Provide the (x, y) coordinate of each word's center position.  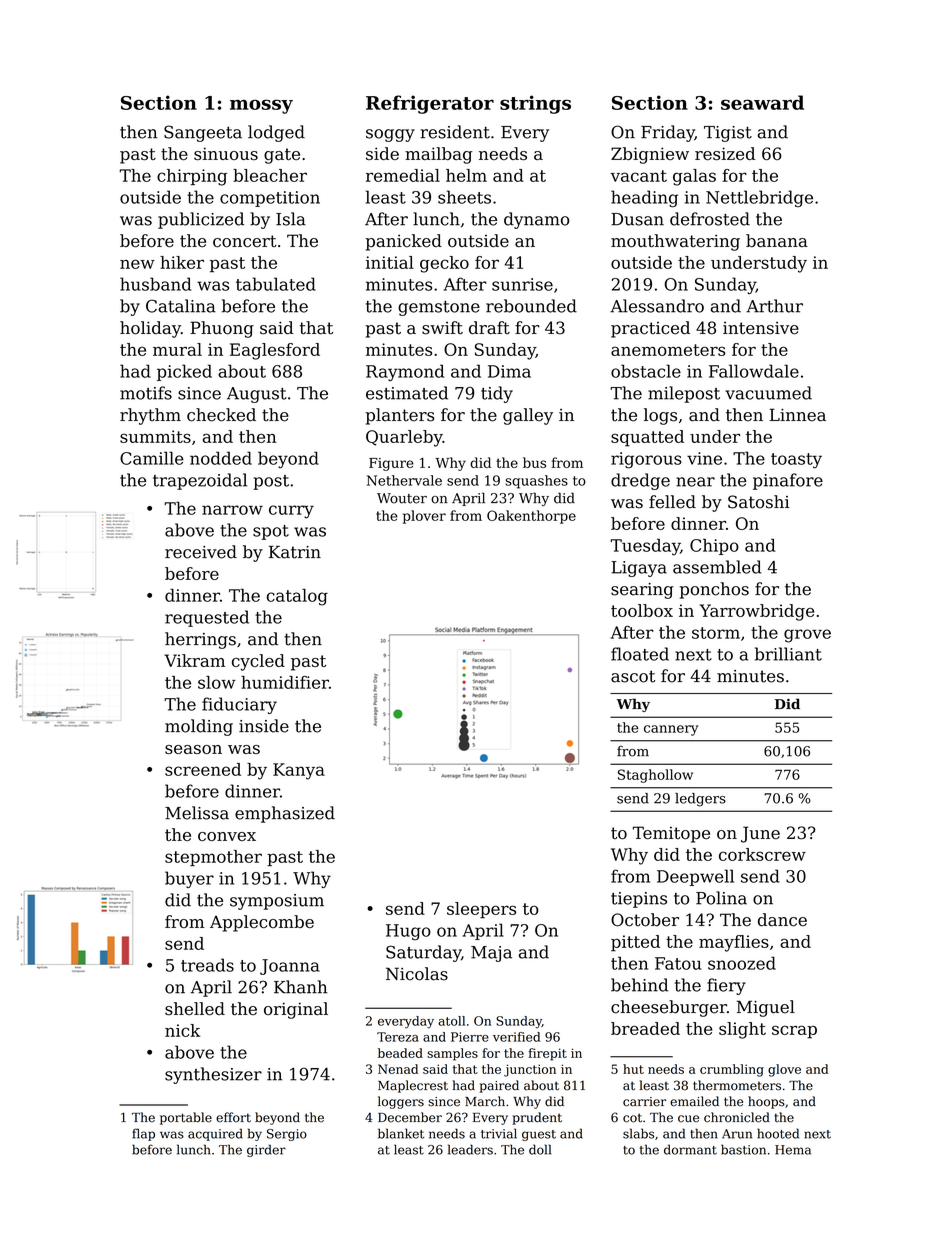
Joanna (290, 967)
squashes (536, 482)
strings (535, 104)
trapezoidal (200, 481)
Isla (291, 219)
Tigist (728, 134)
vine (704, 458)
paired (499, 1086)
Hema (793, 1150)
